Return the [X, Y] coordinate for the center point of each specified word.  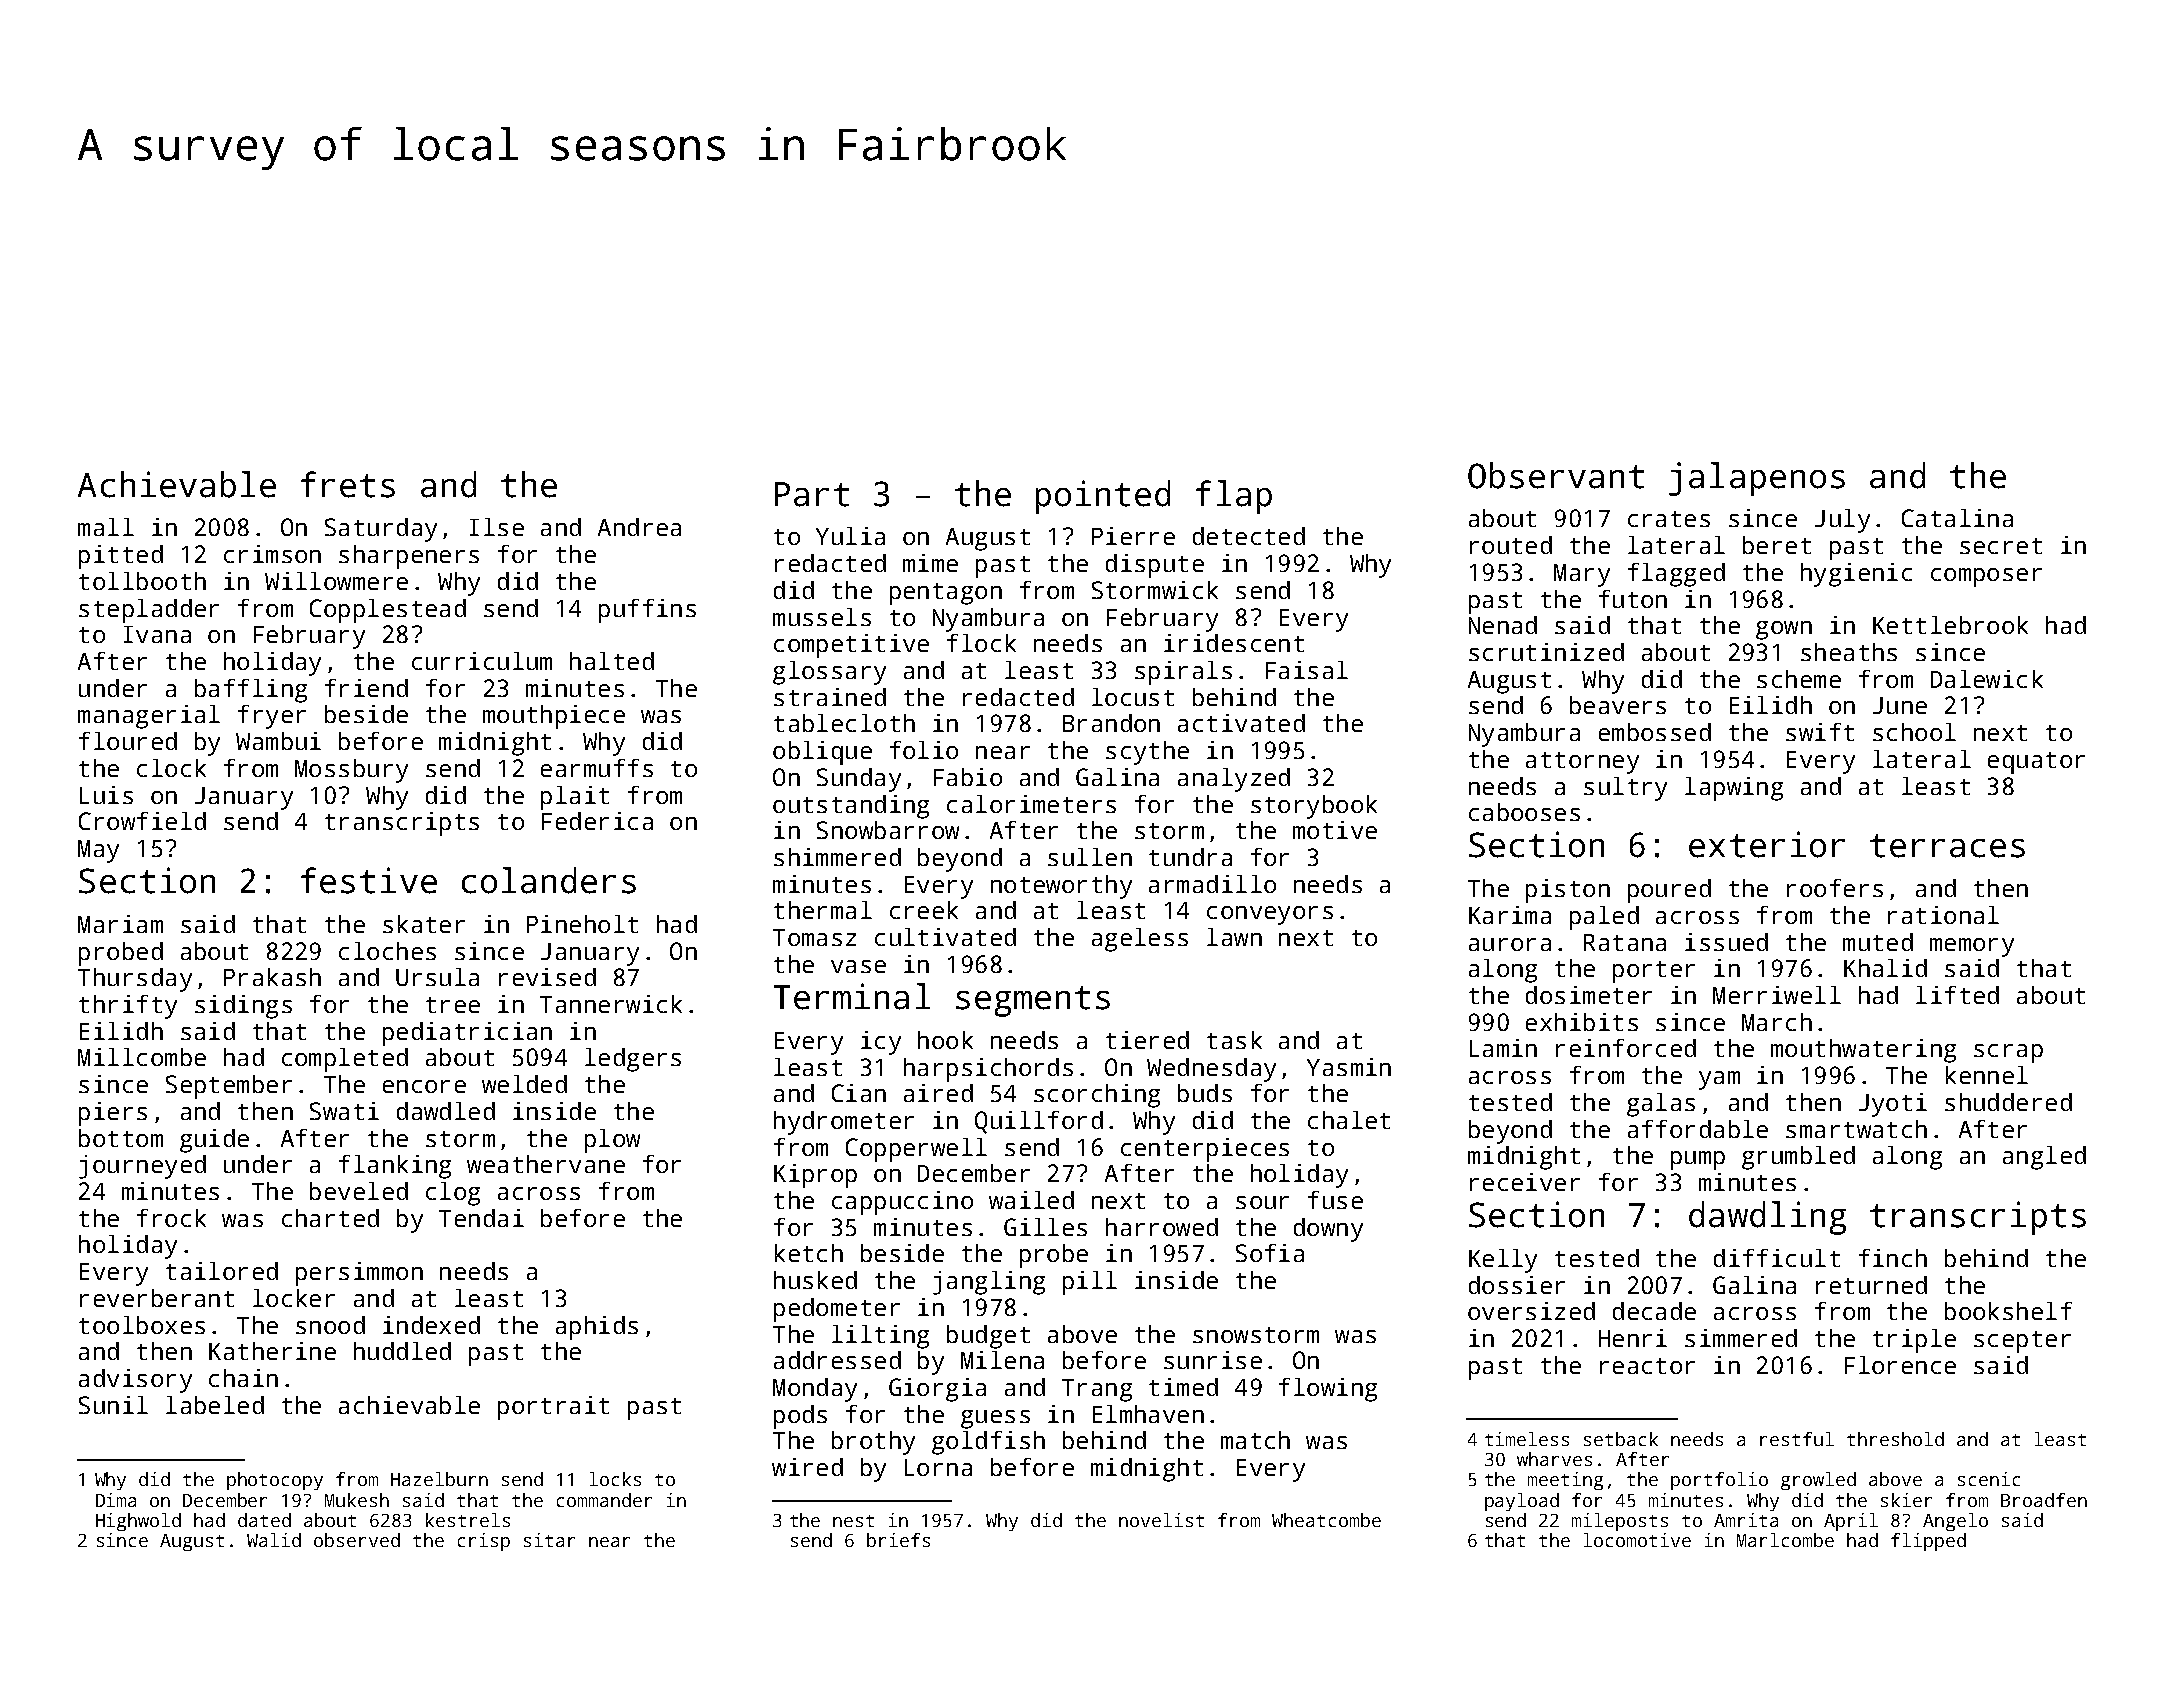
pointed [1103, 497]
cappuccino [902, 1203]
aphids [597, 1328]
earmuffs [597, 768]
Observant [1556, 475]
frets [348, 484]
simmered [1741, 1338]
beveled [359, 1191]
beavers [1618, 705]
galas [1661, 1105]
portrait [553, 1408]
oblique [822, 753]
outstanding [851, 807]
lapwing [1734, 789]
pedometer [837, 1310]
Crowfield [142, 821]
